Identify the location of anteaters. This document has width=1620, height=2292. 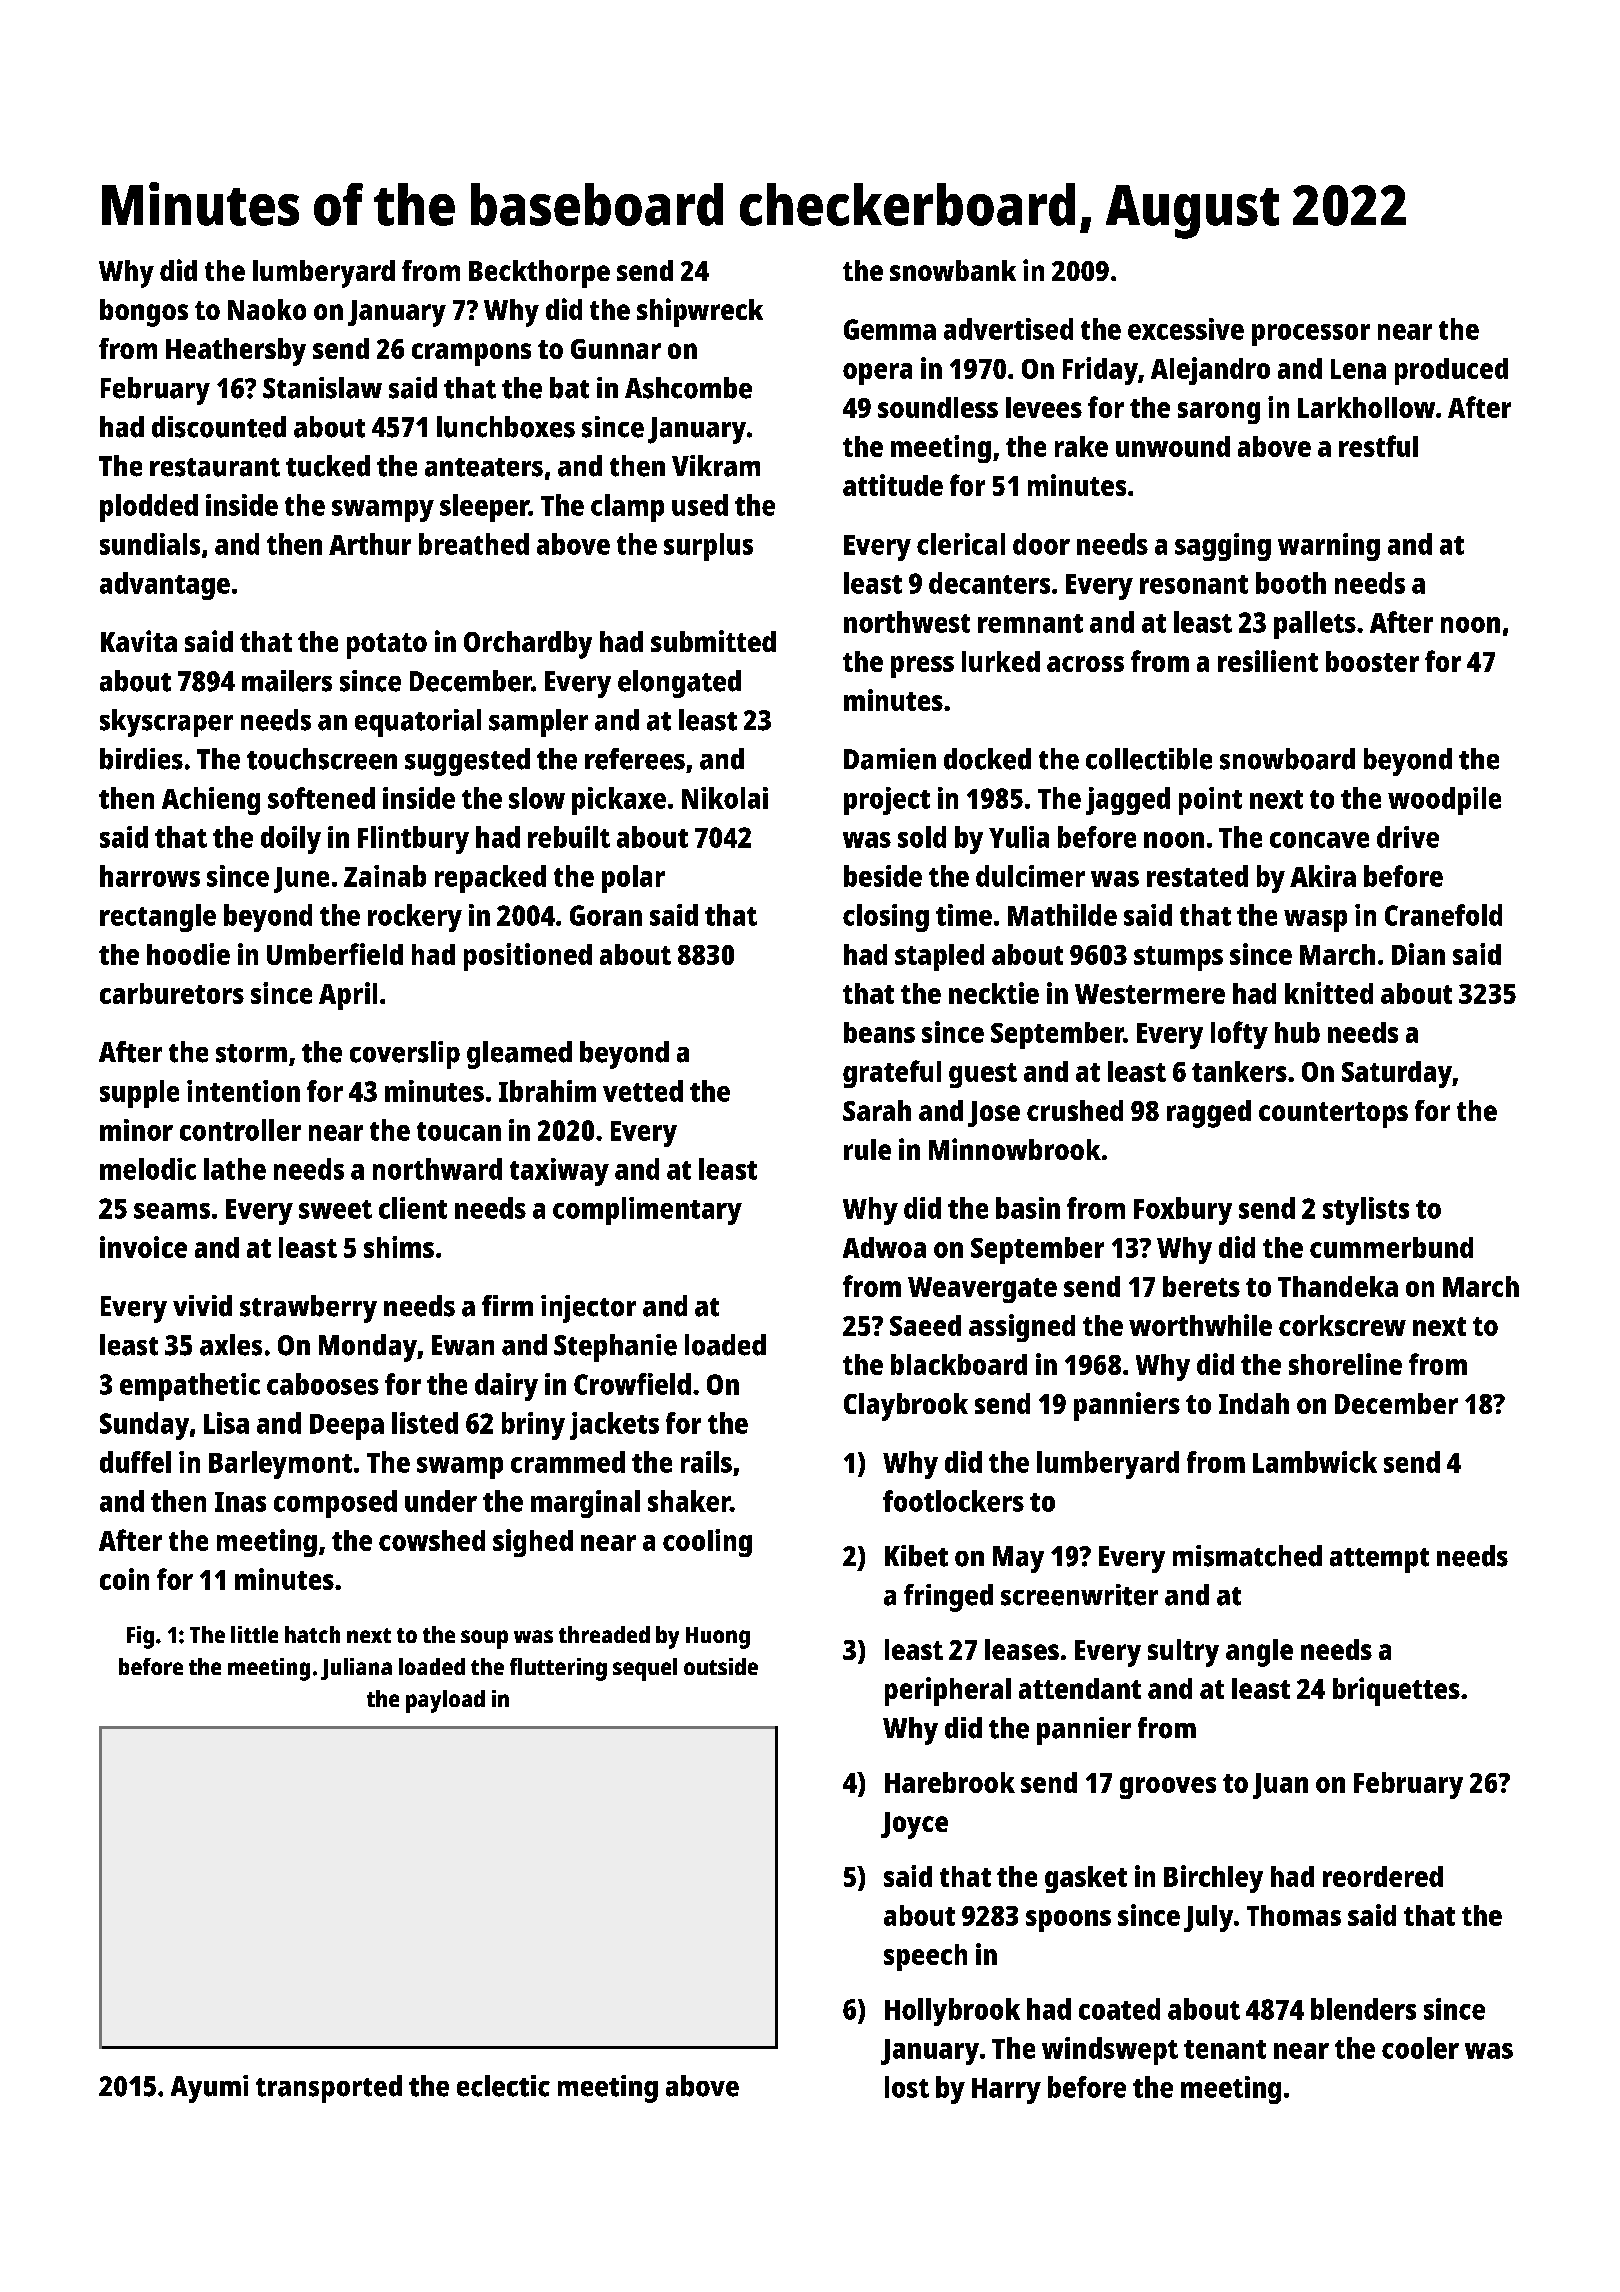
(484, 467).
